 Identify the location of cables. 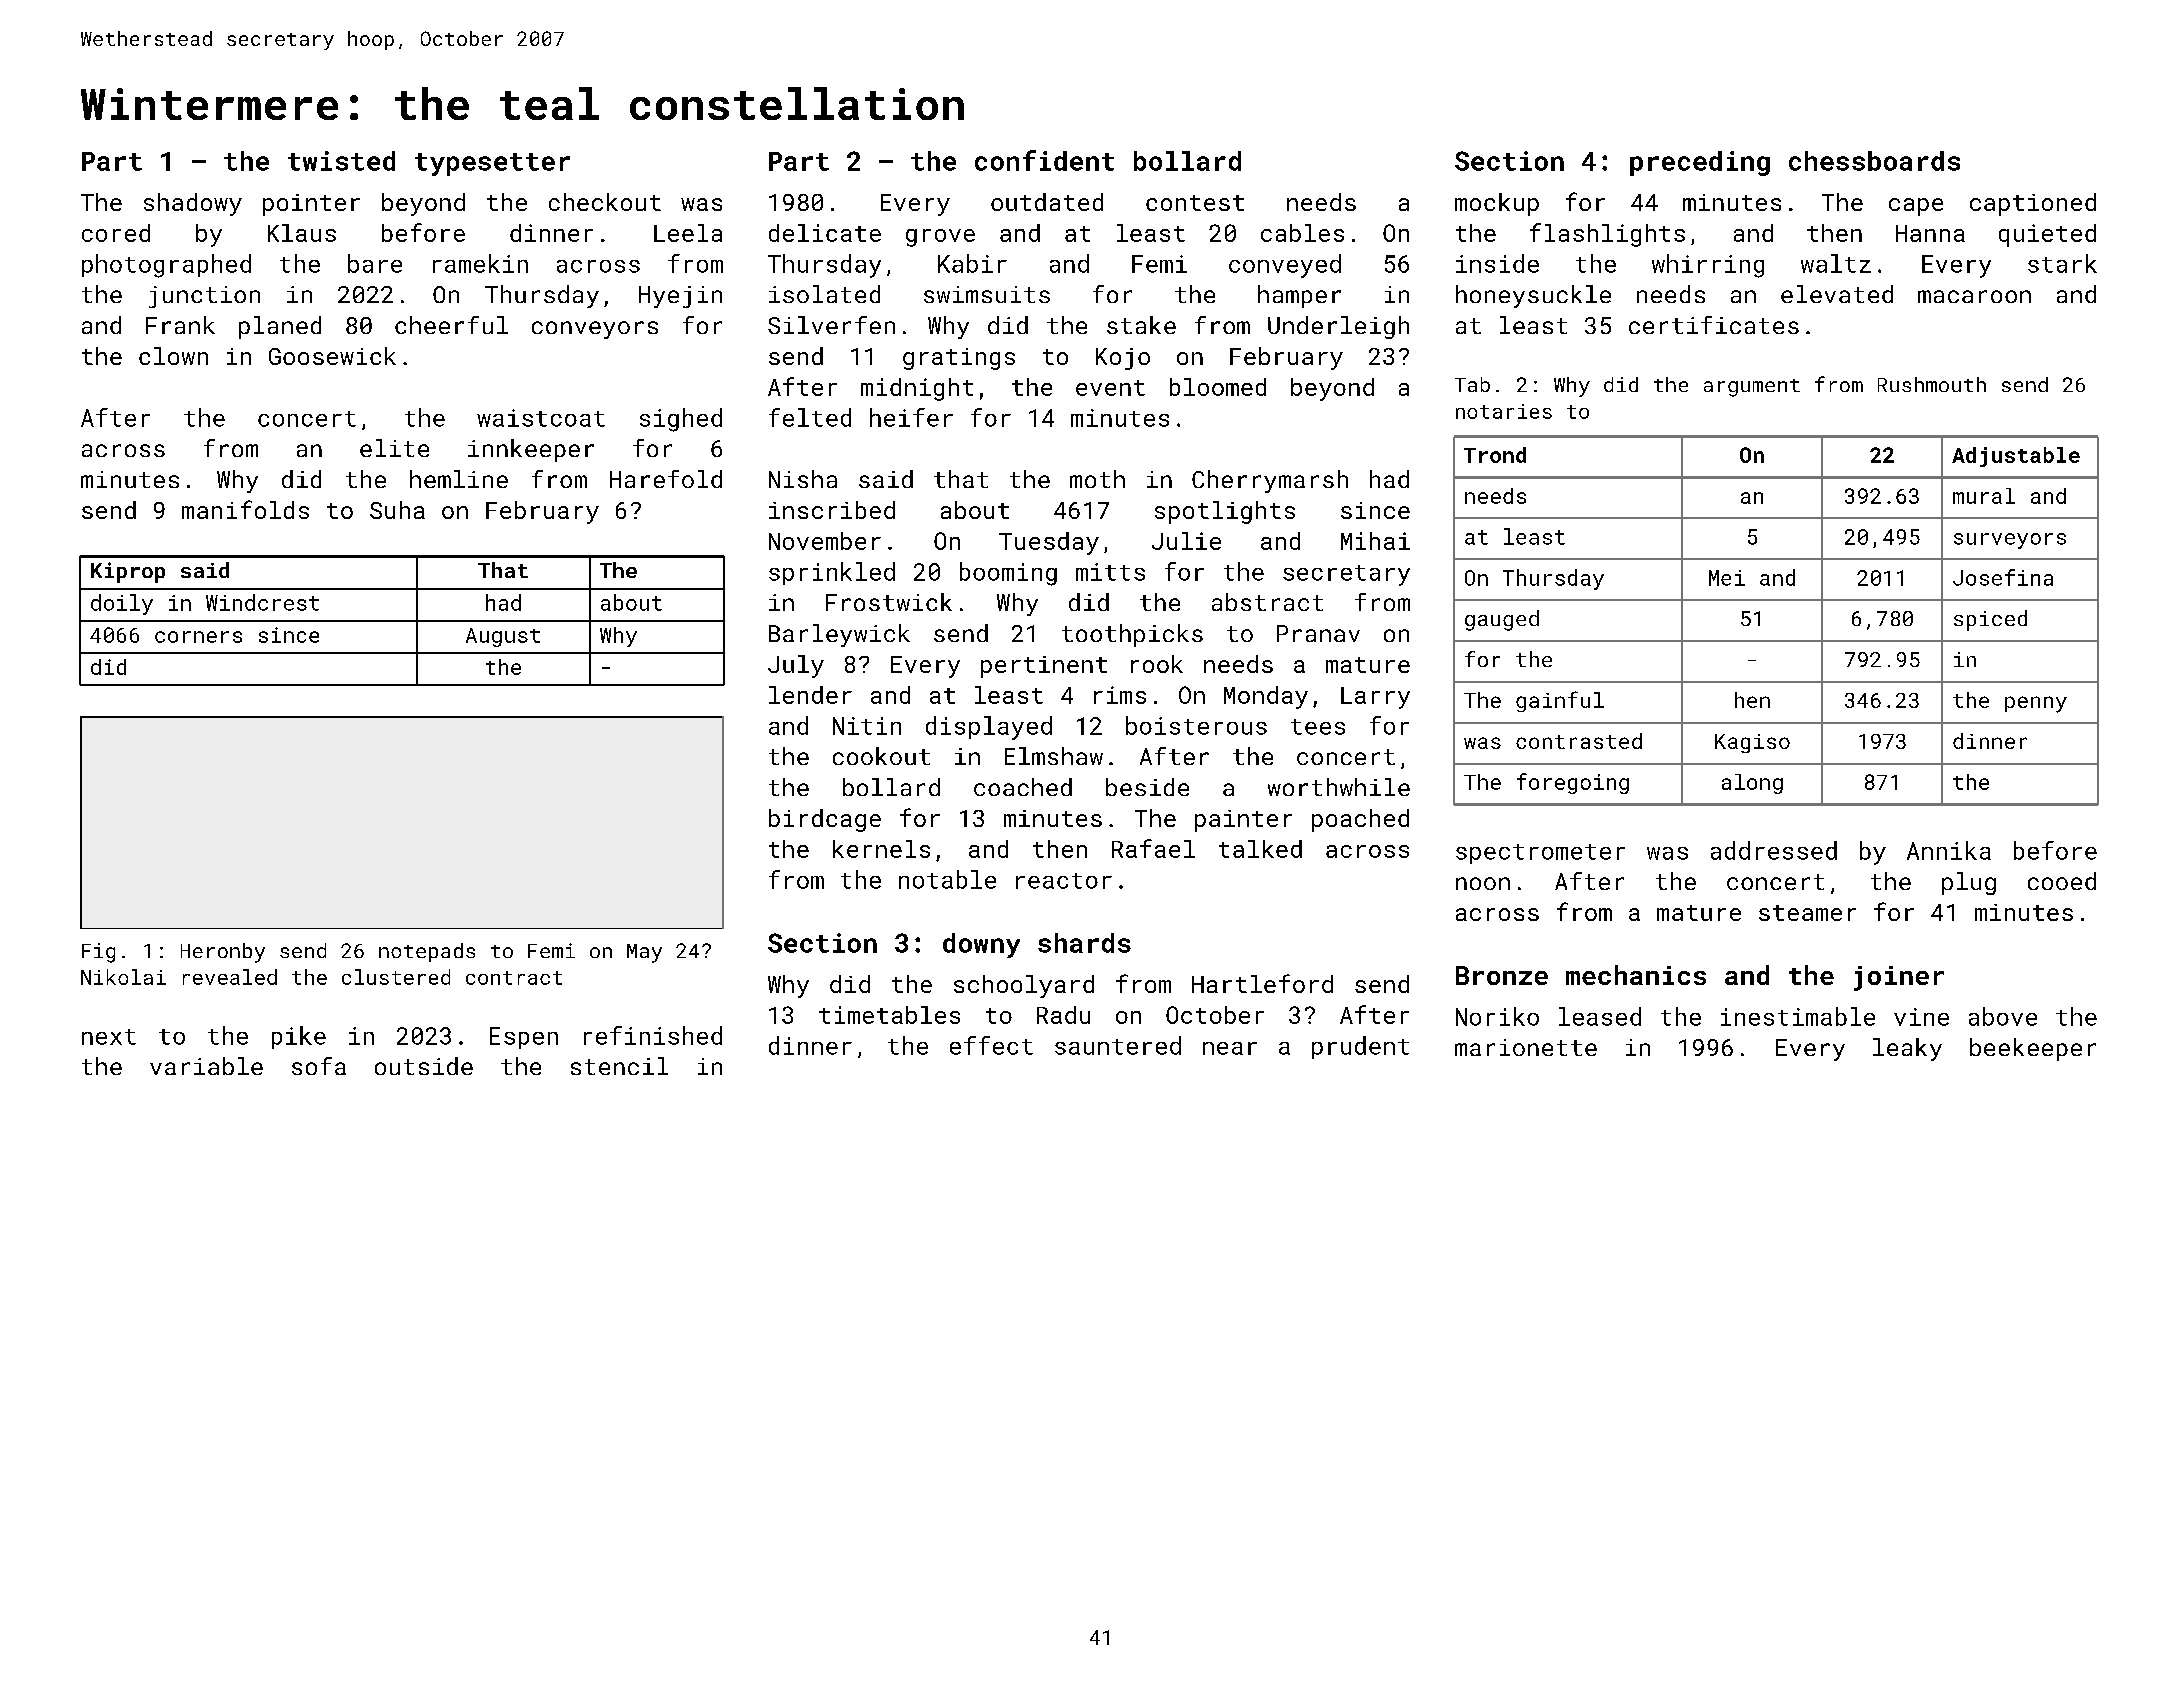
(1302, 233).
